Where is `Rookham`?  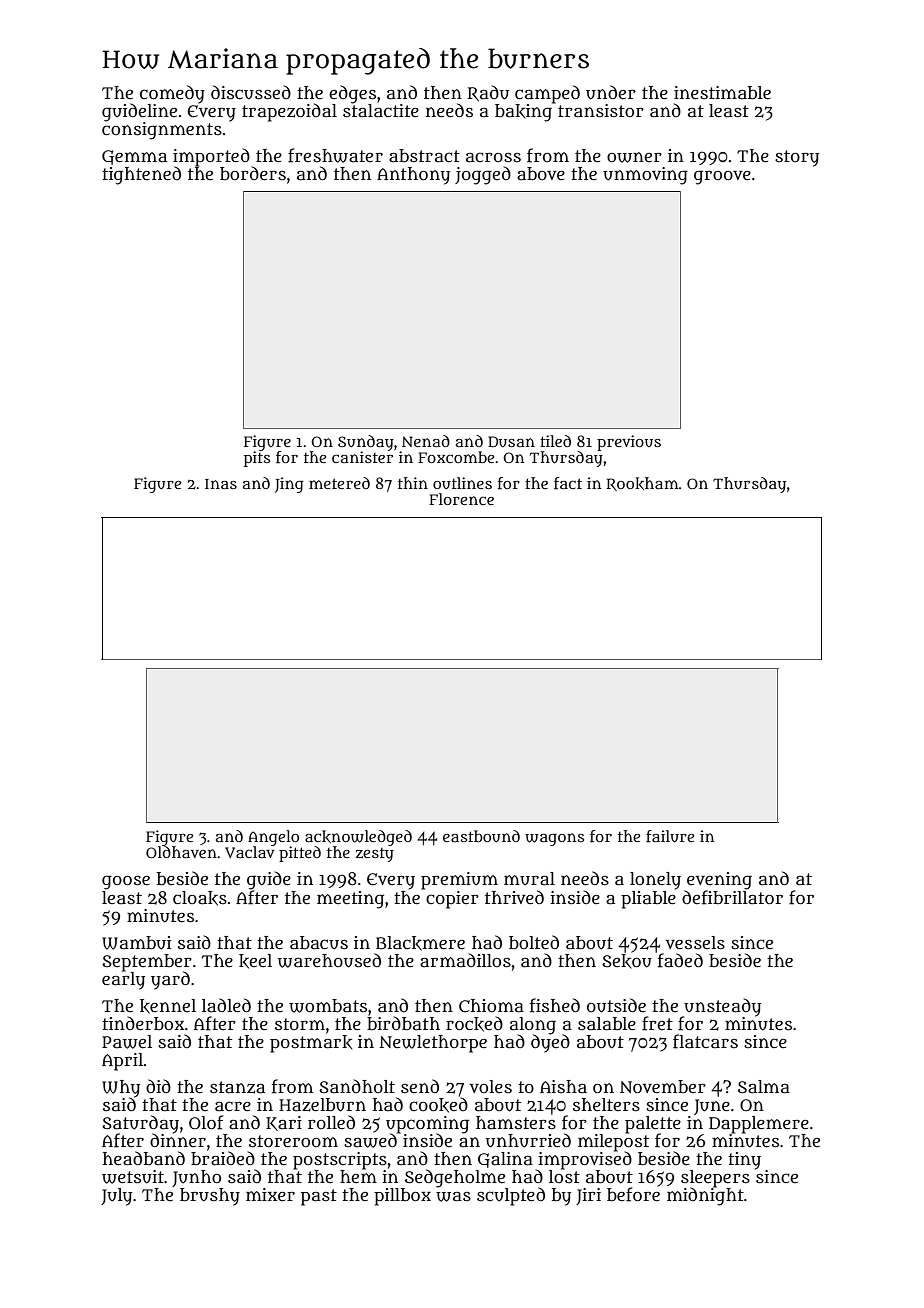 Rookham is located at coordinates (642, 484).
